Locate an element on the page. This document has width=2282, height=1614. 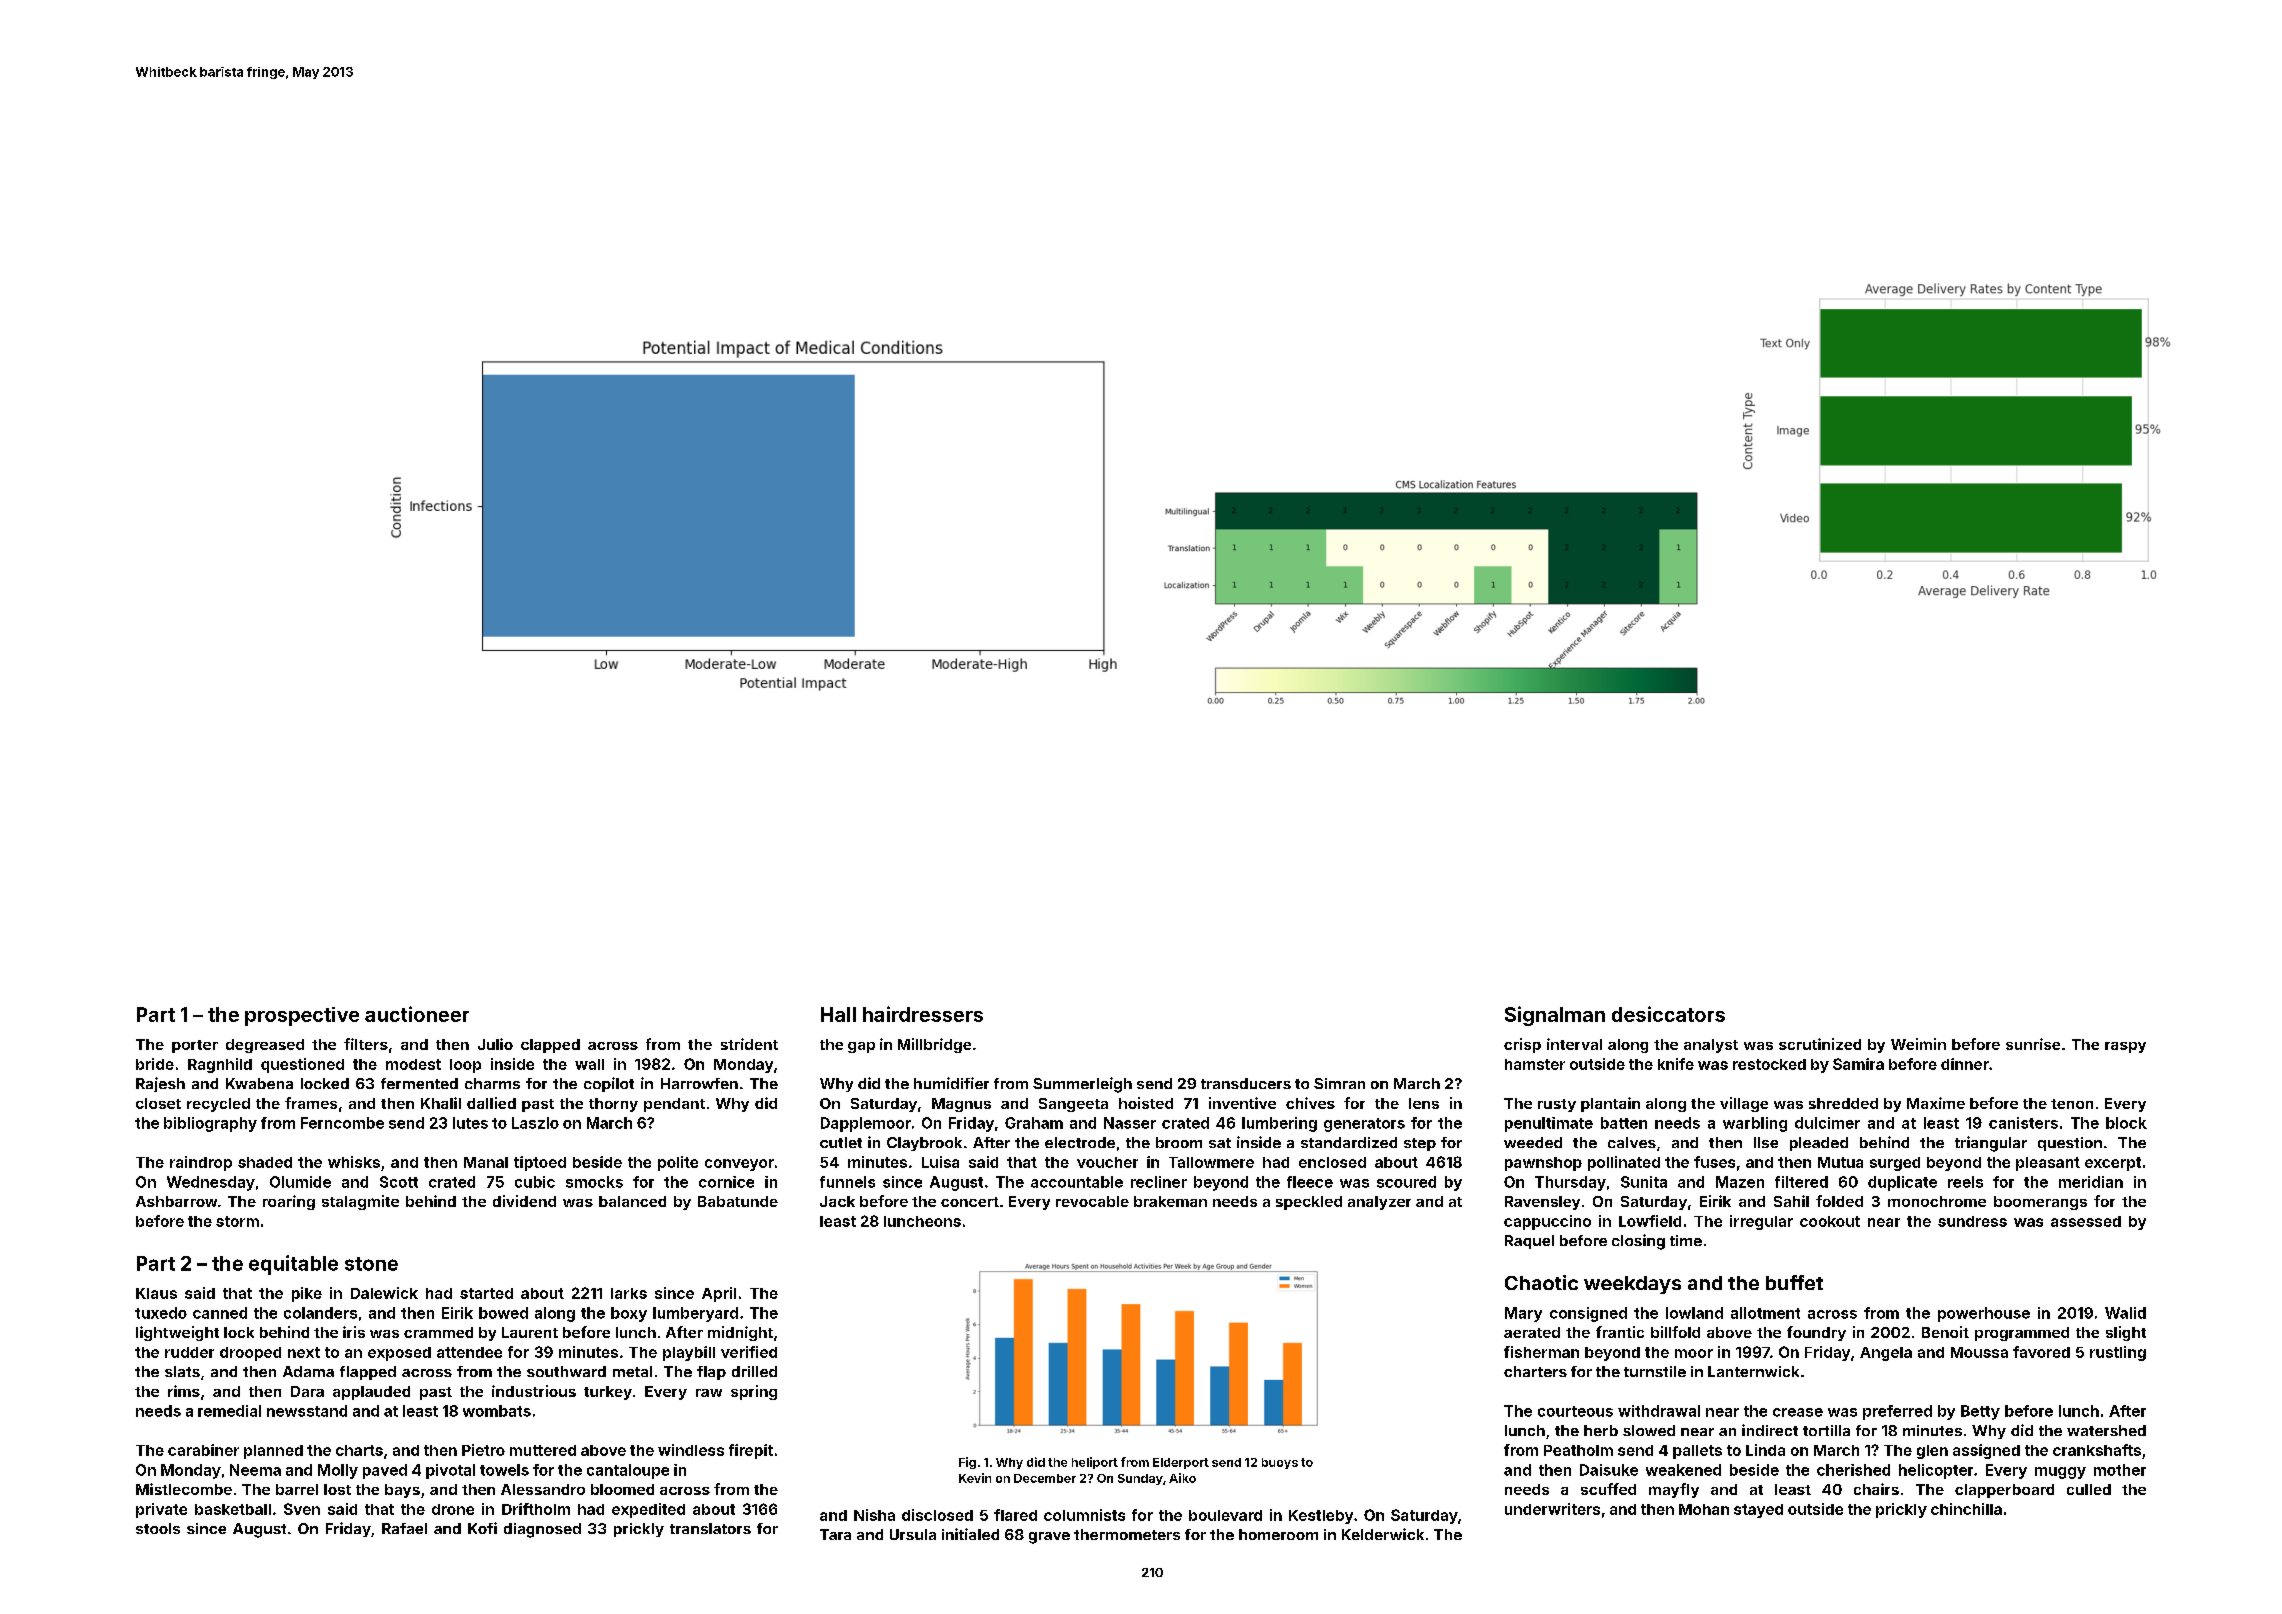
diagnosed is located at coordinates (542, 1530).
